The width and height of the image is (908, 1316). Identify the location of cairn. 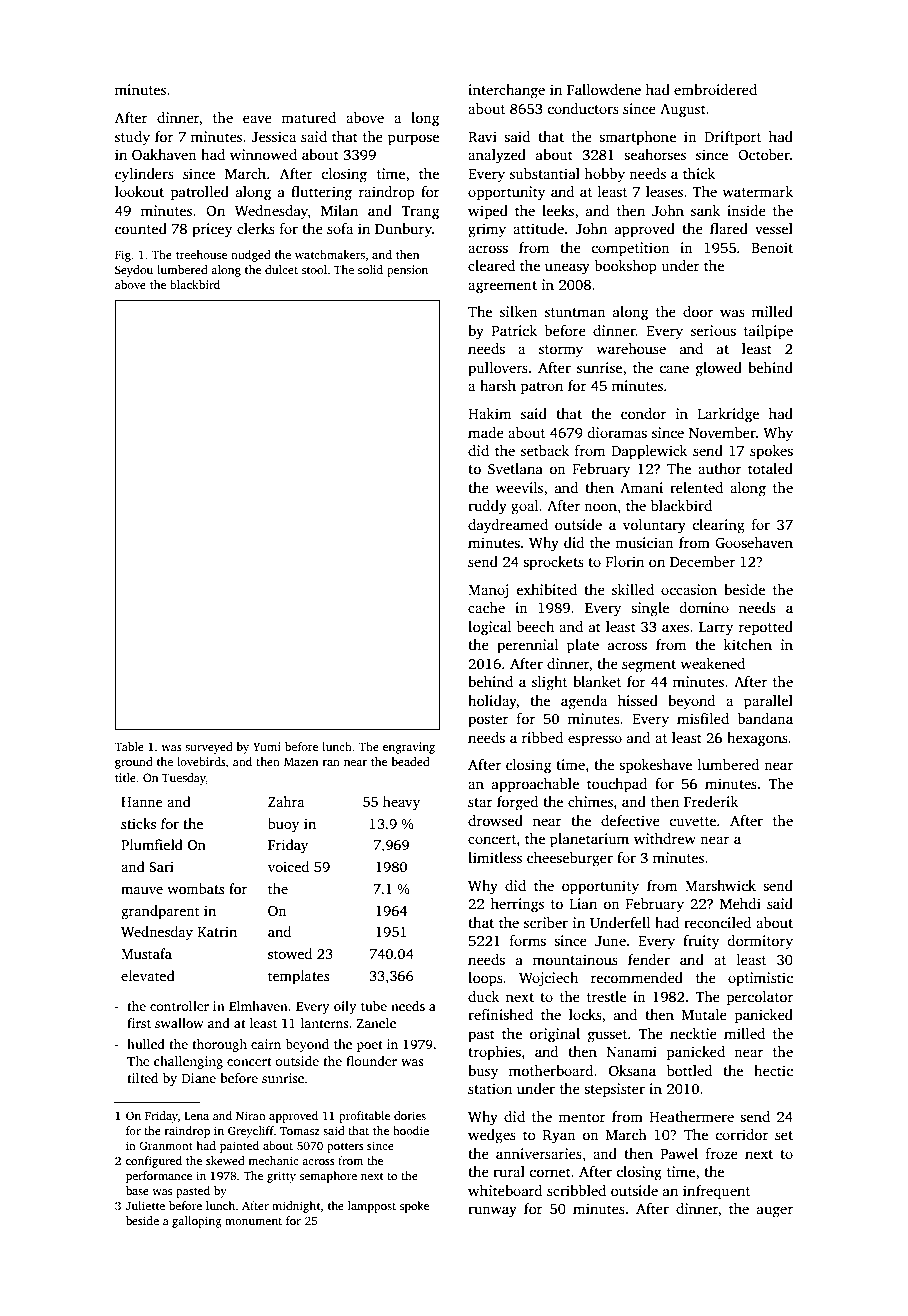
(266, 1044).
